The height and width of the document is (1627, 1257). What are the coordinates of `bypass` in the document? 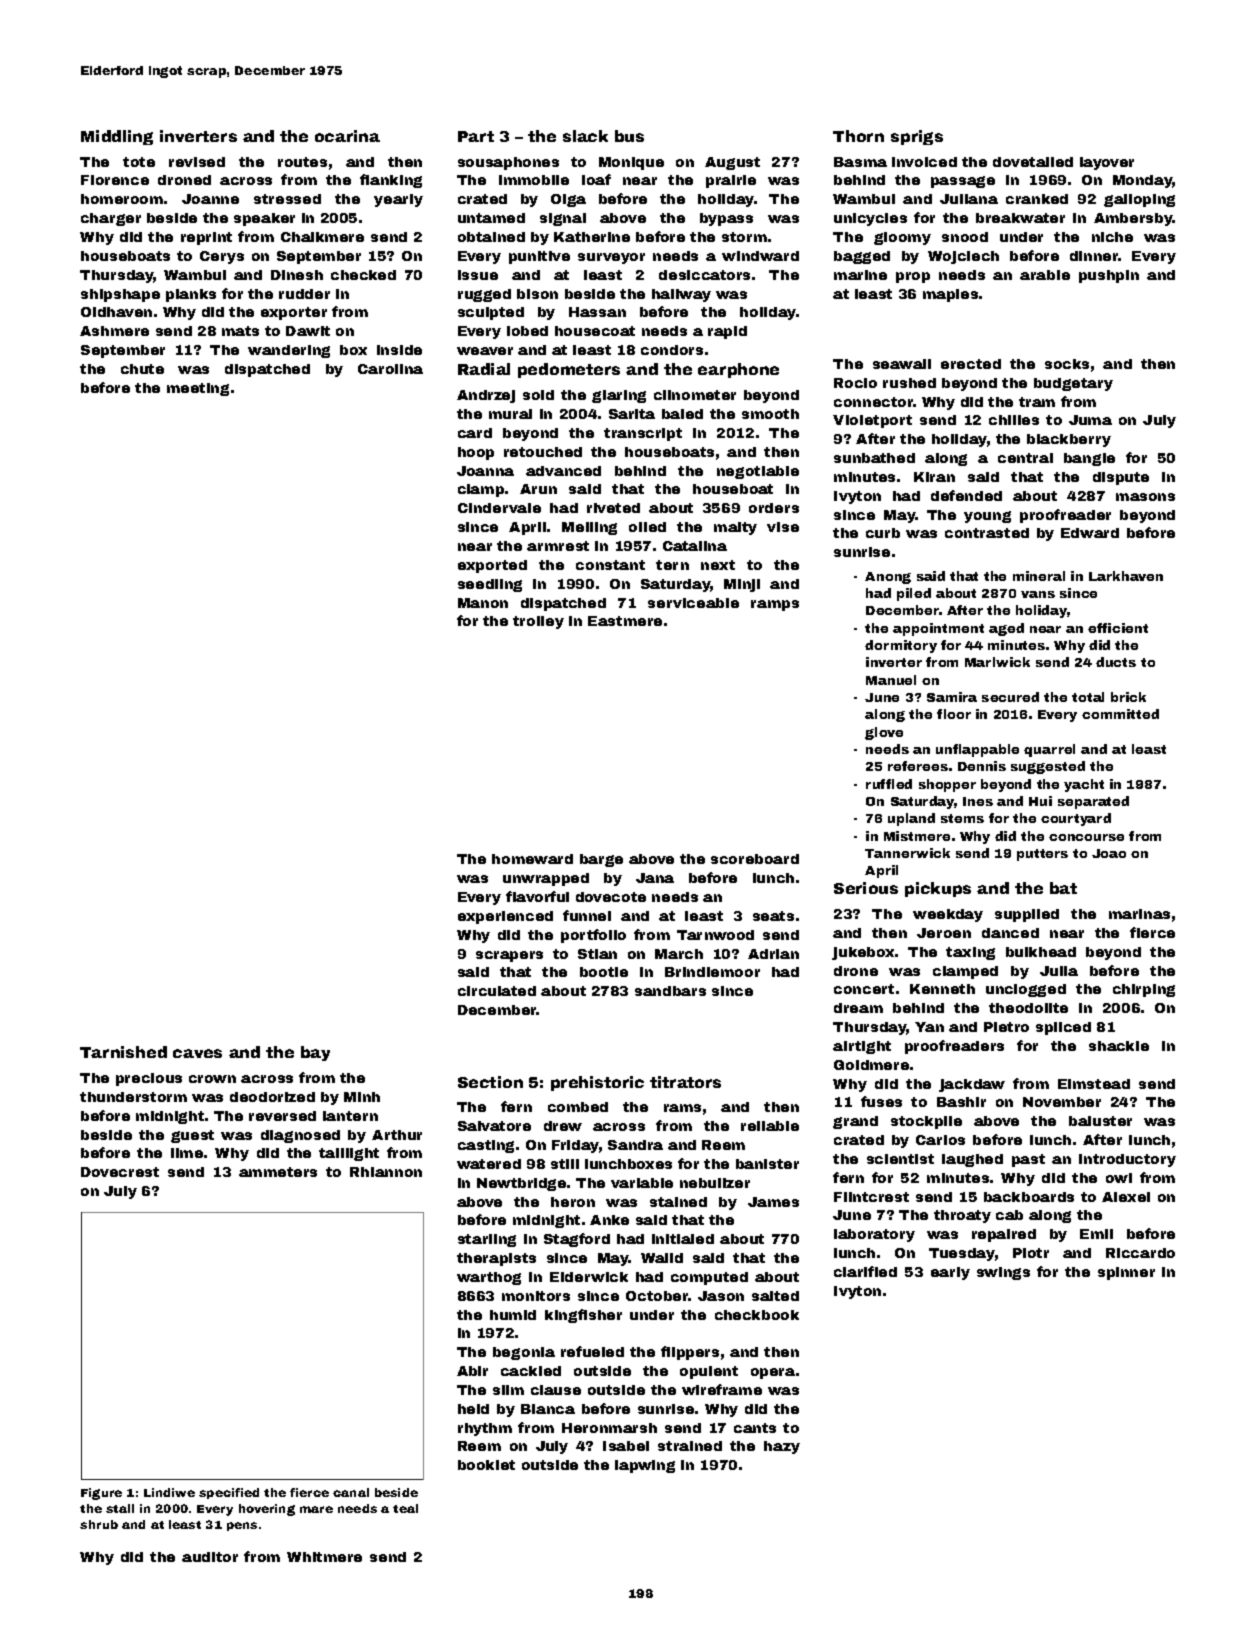 It's located at (726, 219).
